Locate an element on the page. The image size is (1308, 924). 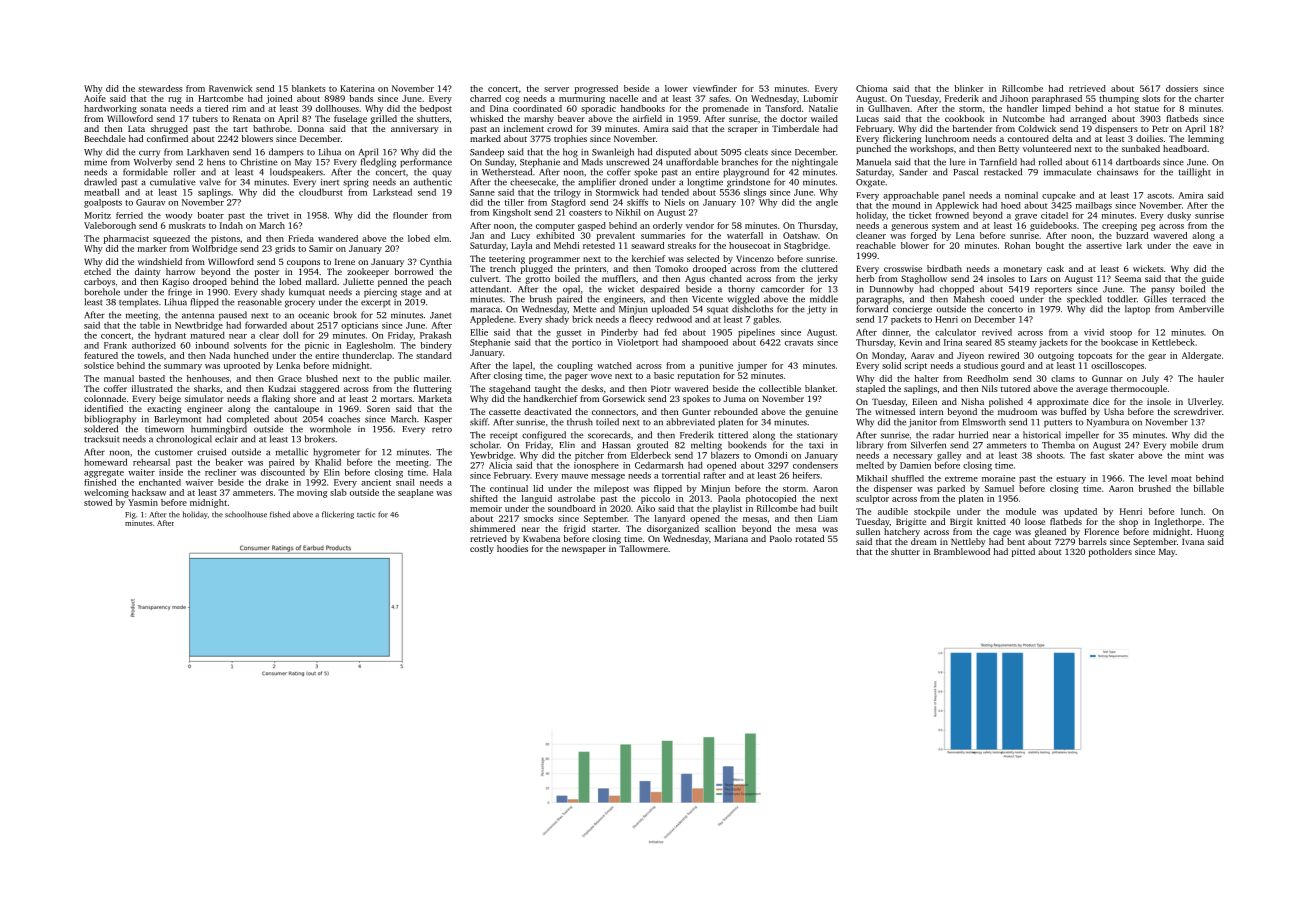
schoolhouse is located at coordinates (246, 514).
